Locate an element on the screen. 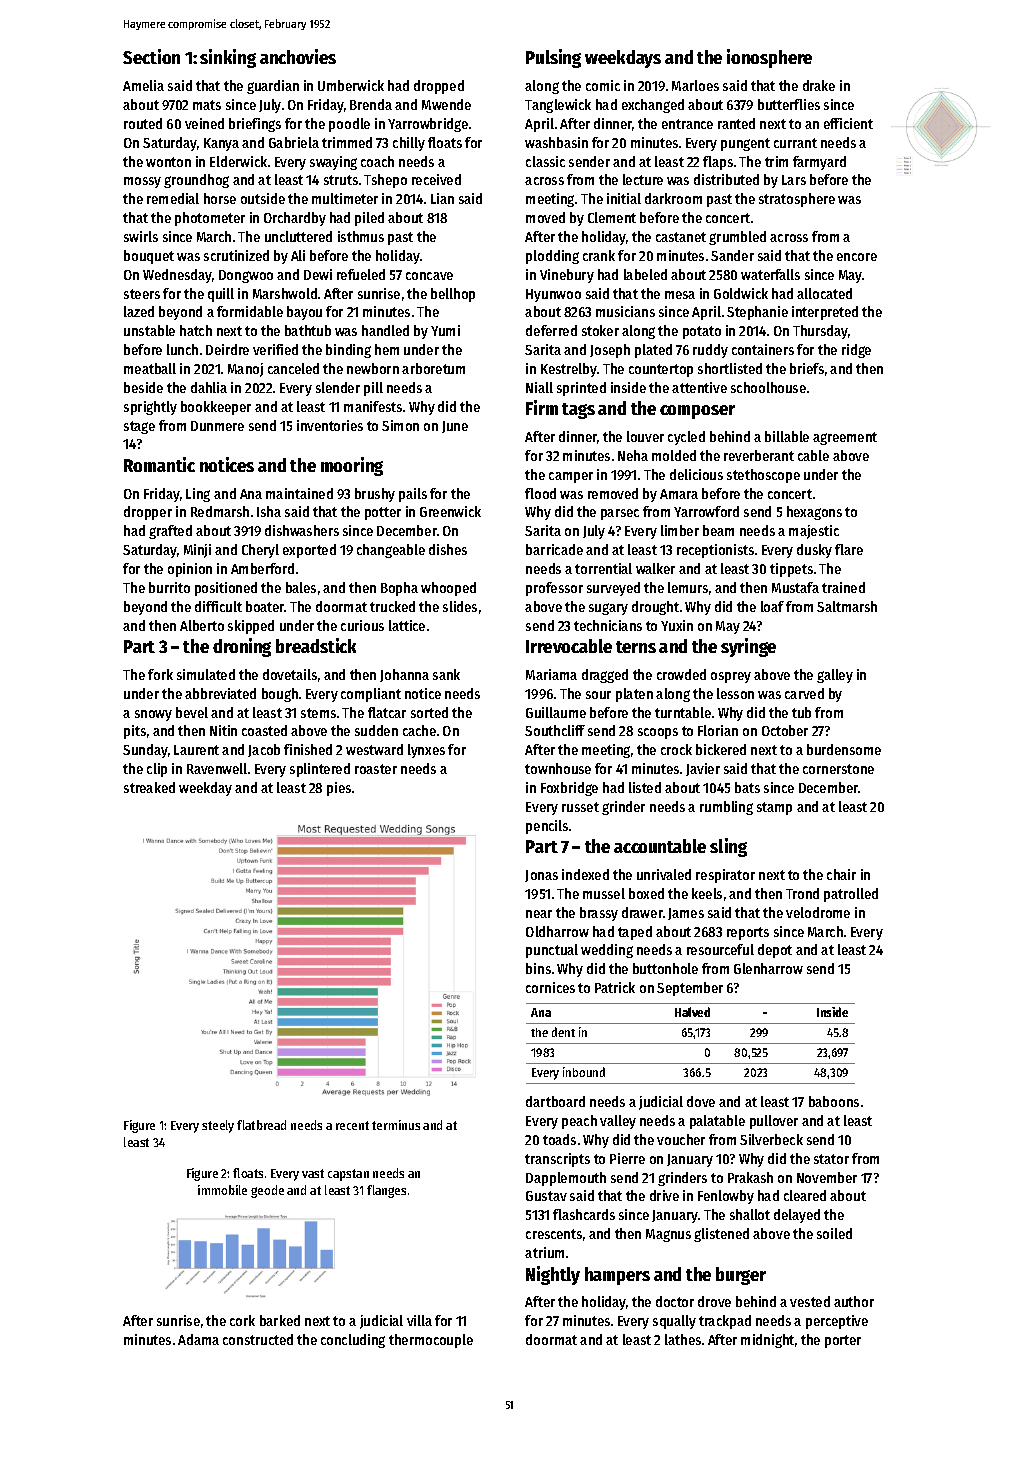 This screenshot has width=1010, height=1462. anchovies is located at coordinates (298, 56).
